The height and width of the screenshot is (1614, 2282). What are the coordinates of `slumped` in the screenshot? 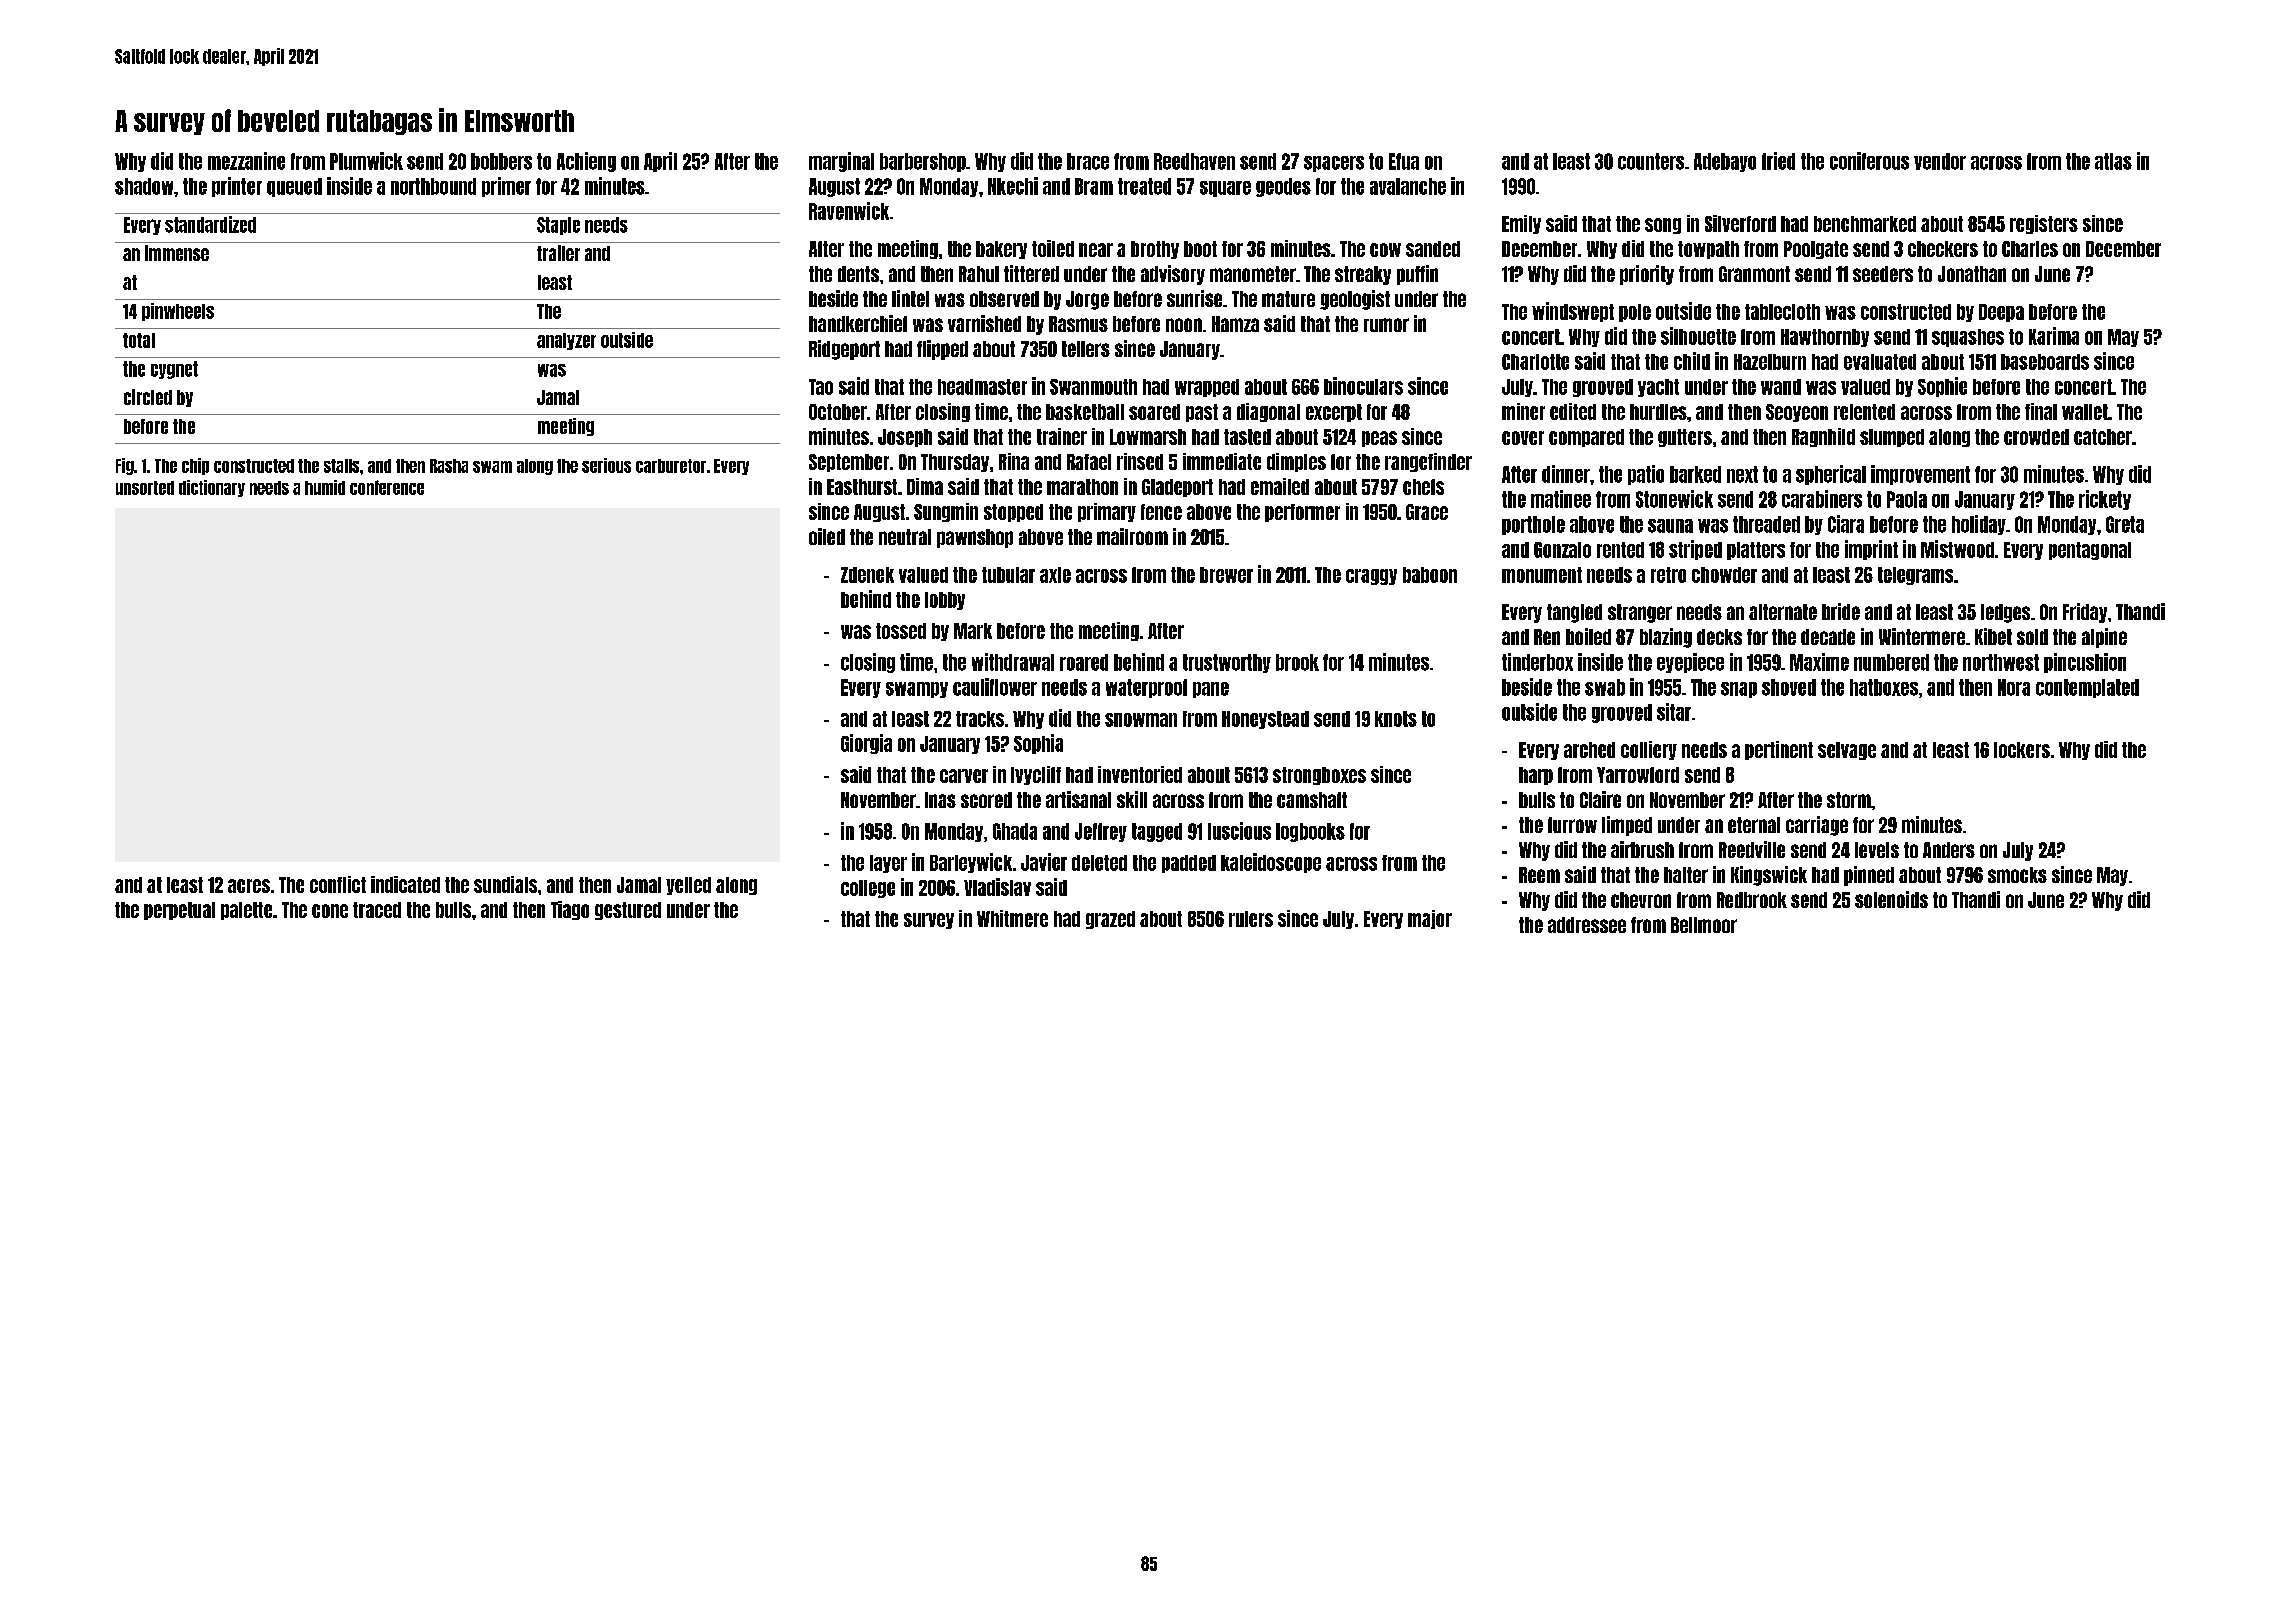 It's located at (1892, 438).
